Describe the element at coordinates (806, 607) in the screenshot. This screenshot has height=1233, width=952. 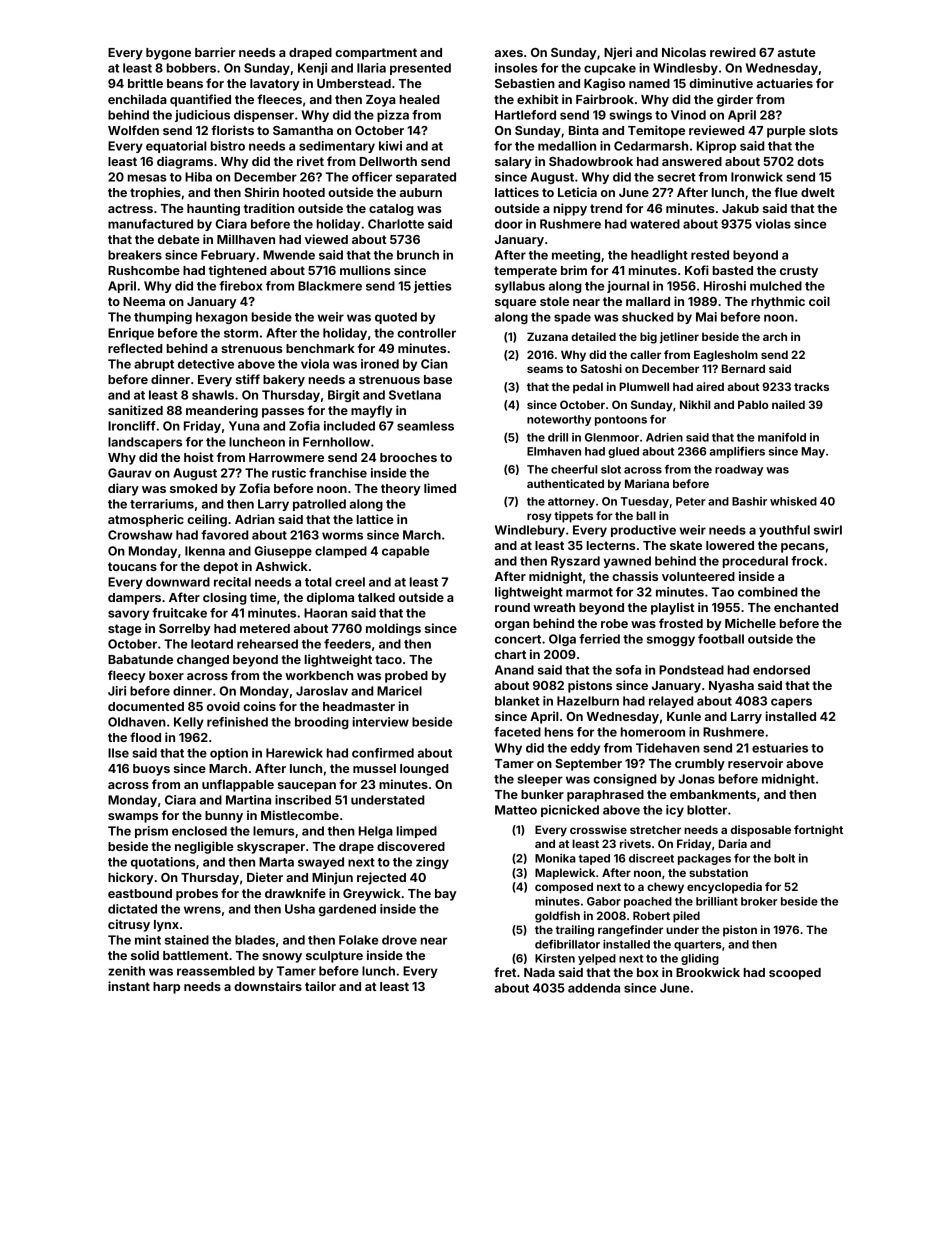
I see `enchanted` at that location.
